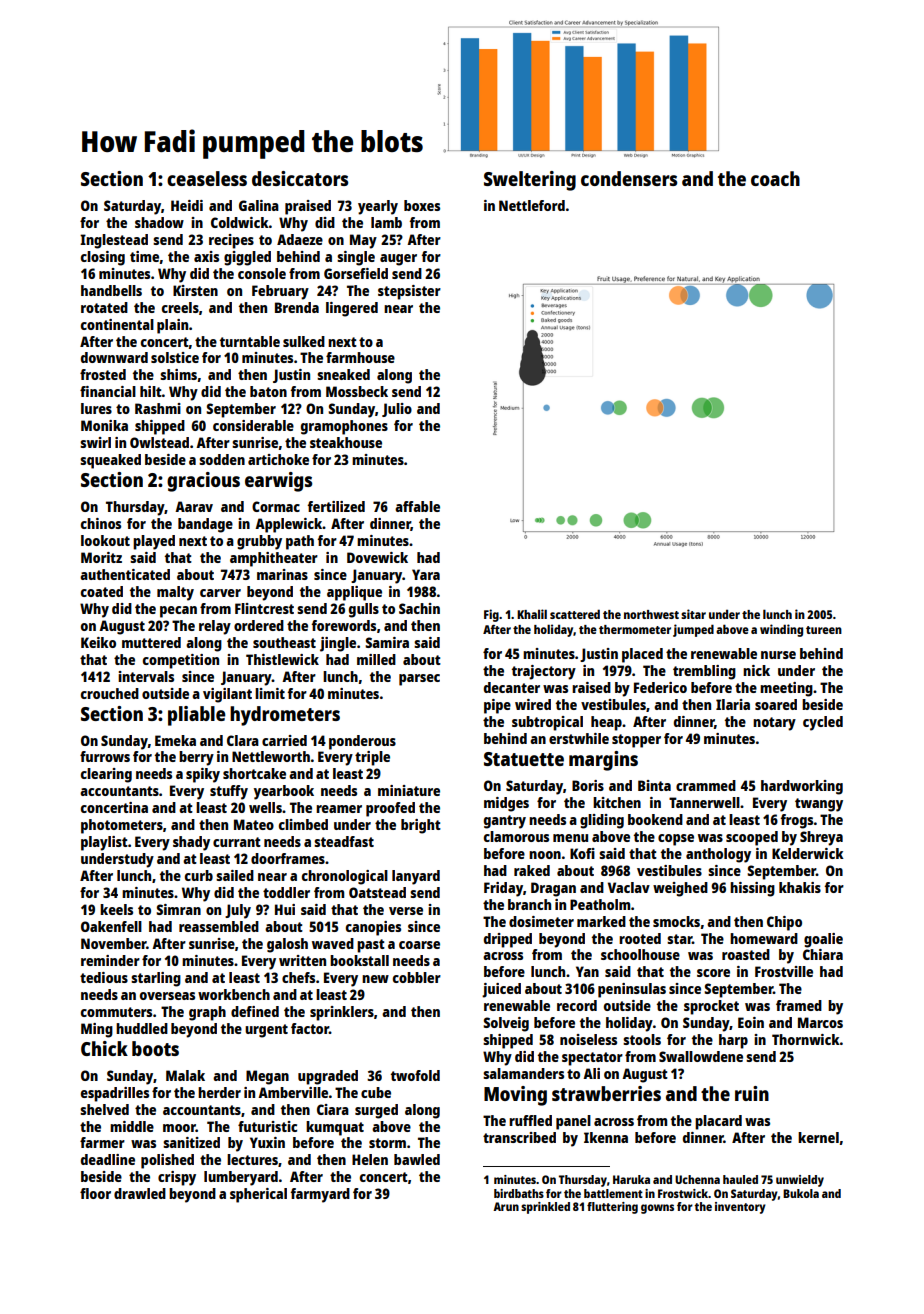 The image size is (924, 1314). Describe the element at coordinates (102, 591) in the screenshot. I see `coated` at that location.
